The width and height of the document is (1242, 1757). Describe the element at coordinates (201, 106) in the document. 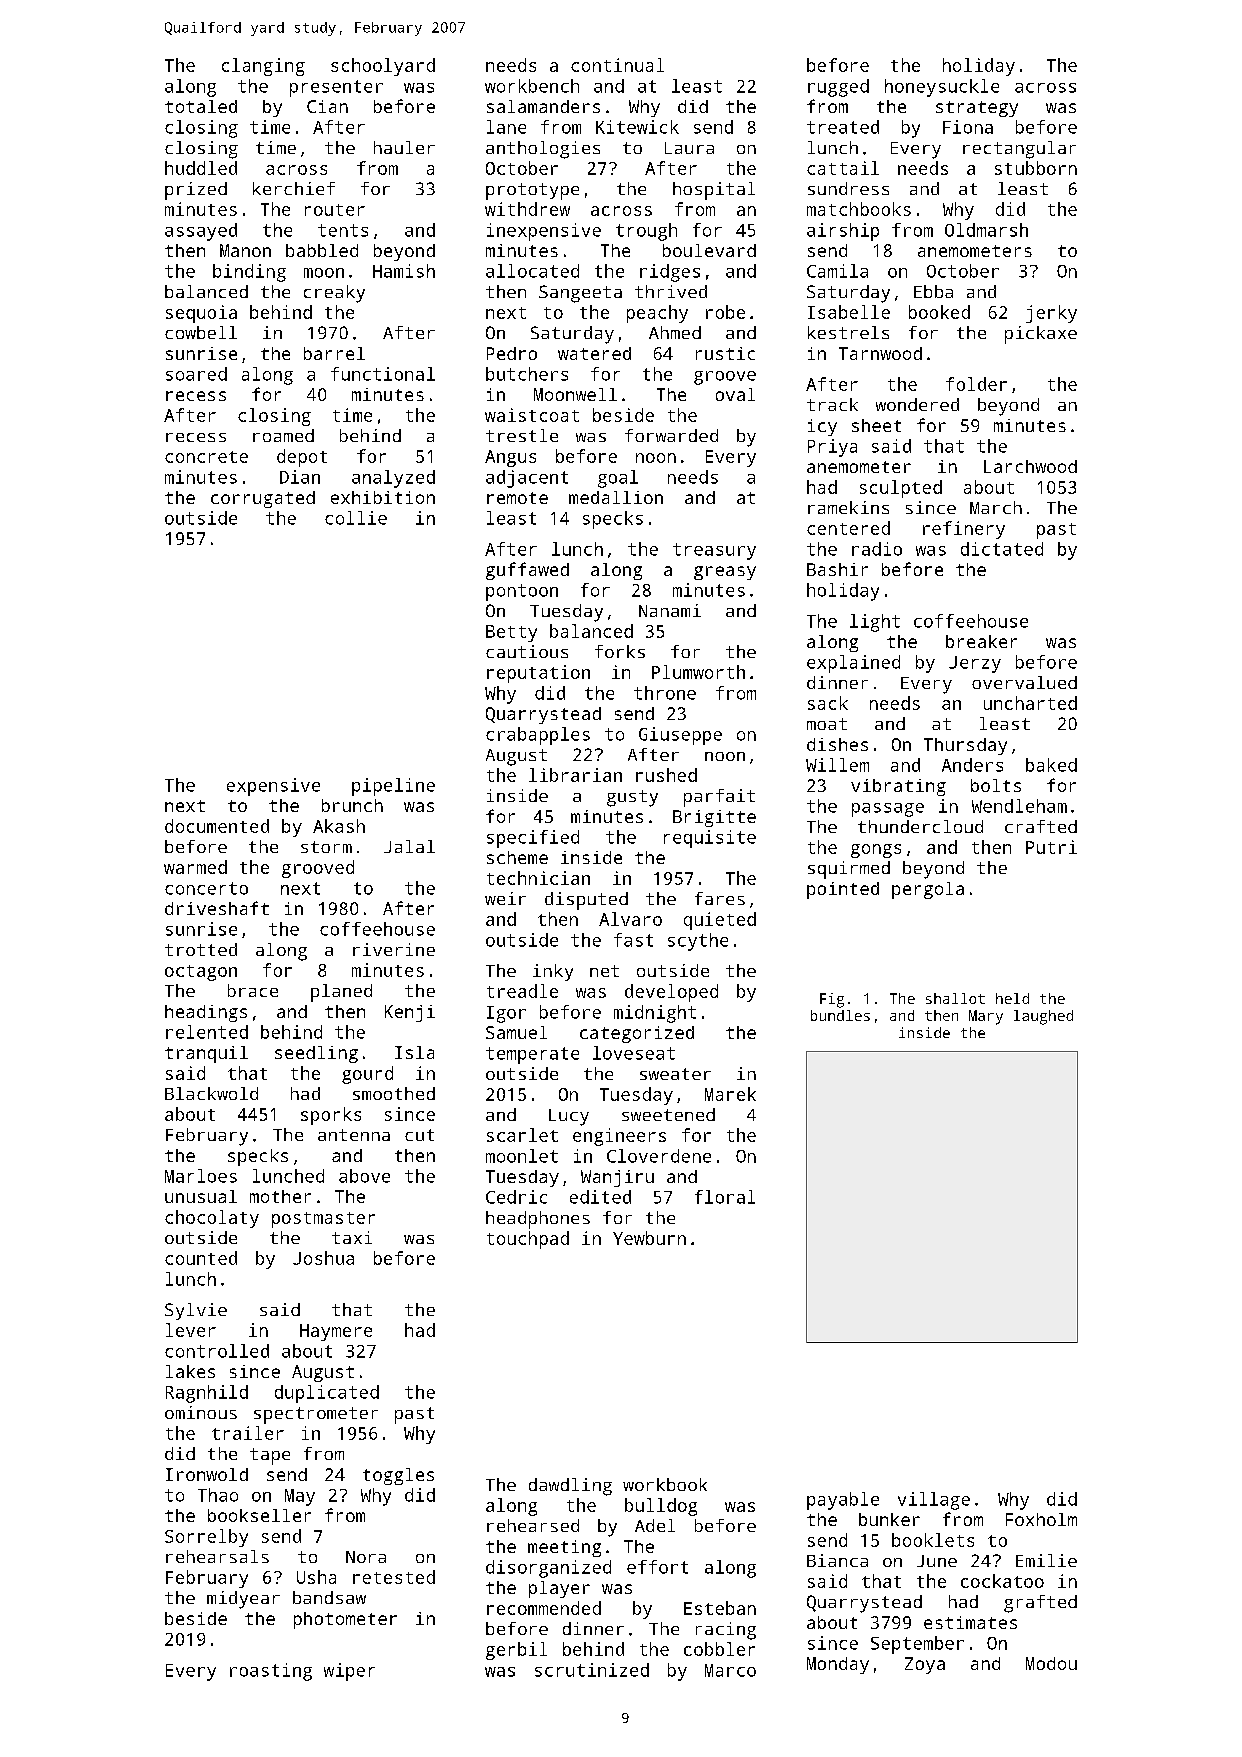

I see `totaled` at that location.
